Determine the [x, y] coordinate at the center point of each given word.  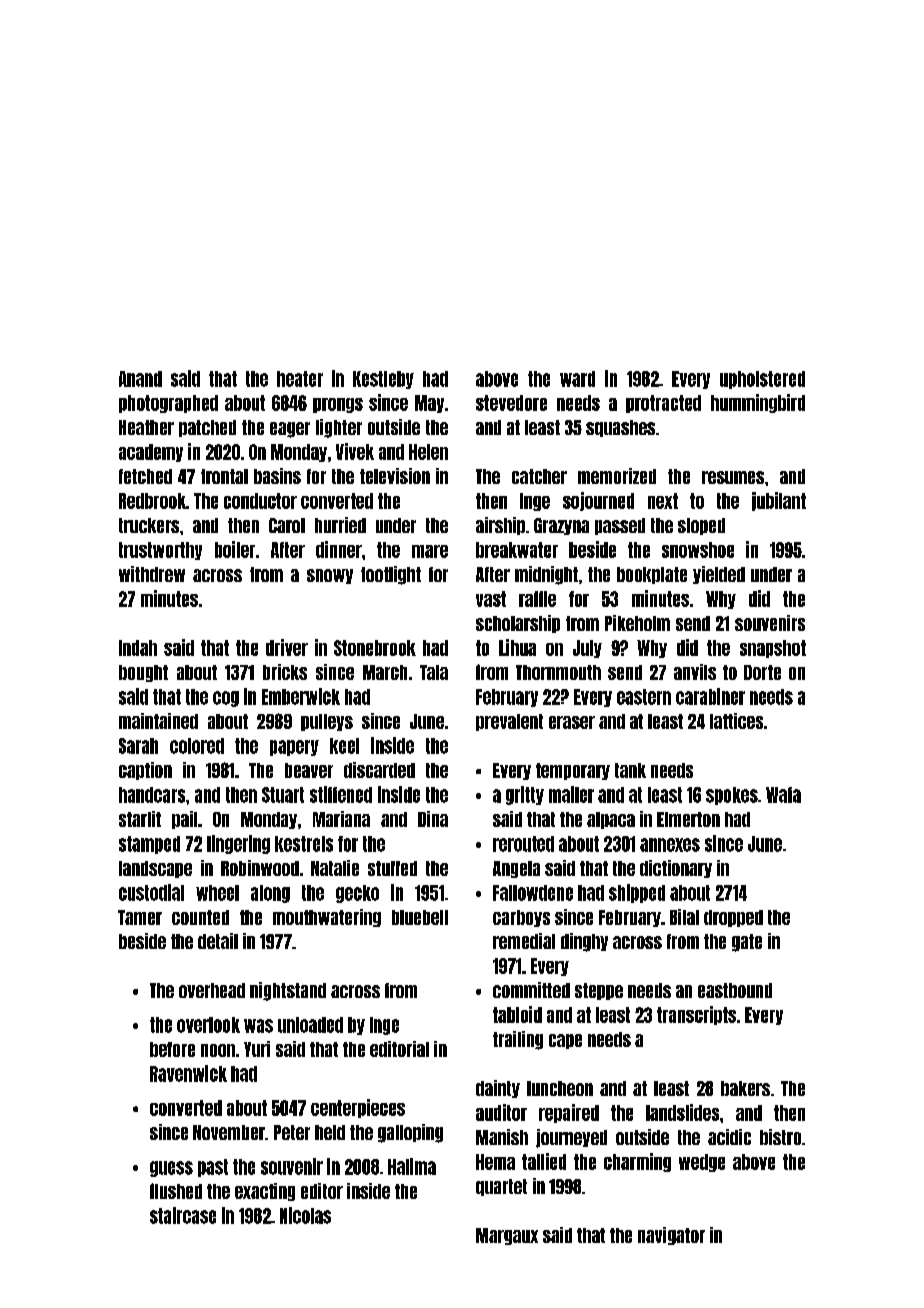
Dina [433, 819]
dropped [733, 918]
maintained [158, 721]
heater [300, 379]
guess [171, 1169]
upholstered [762, 380]
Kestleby [383, 380]
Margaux [507, 1236]
